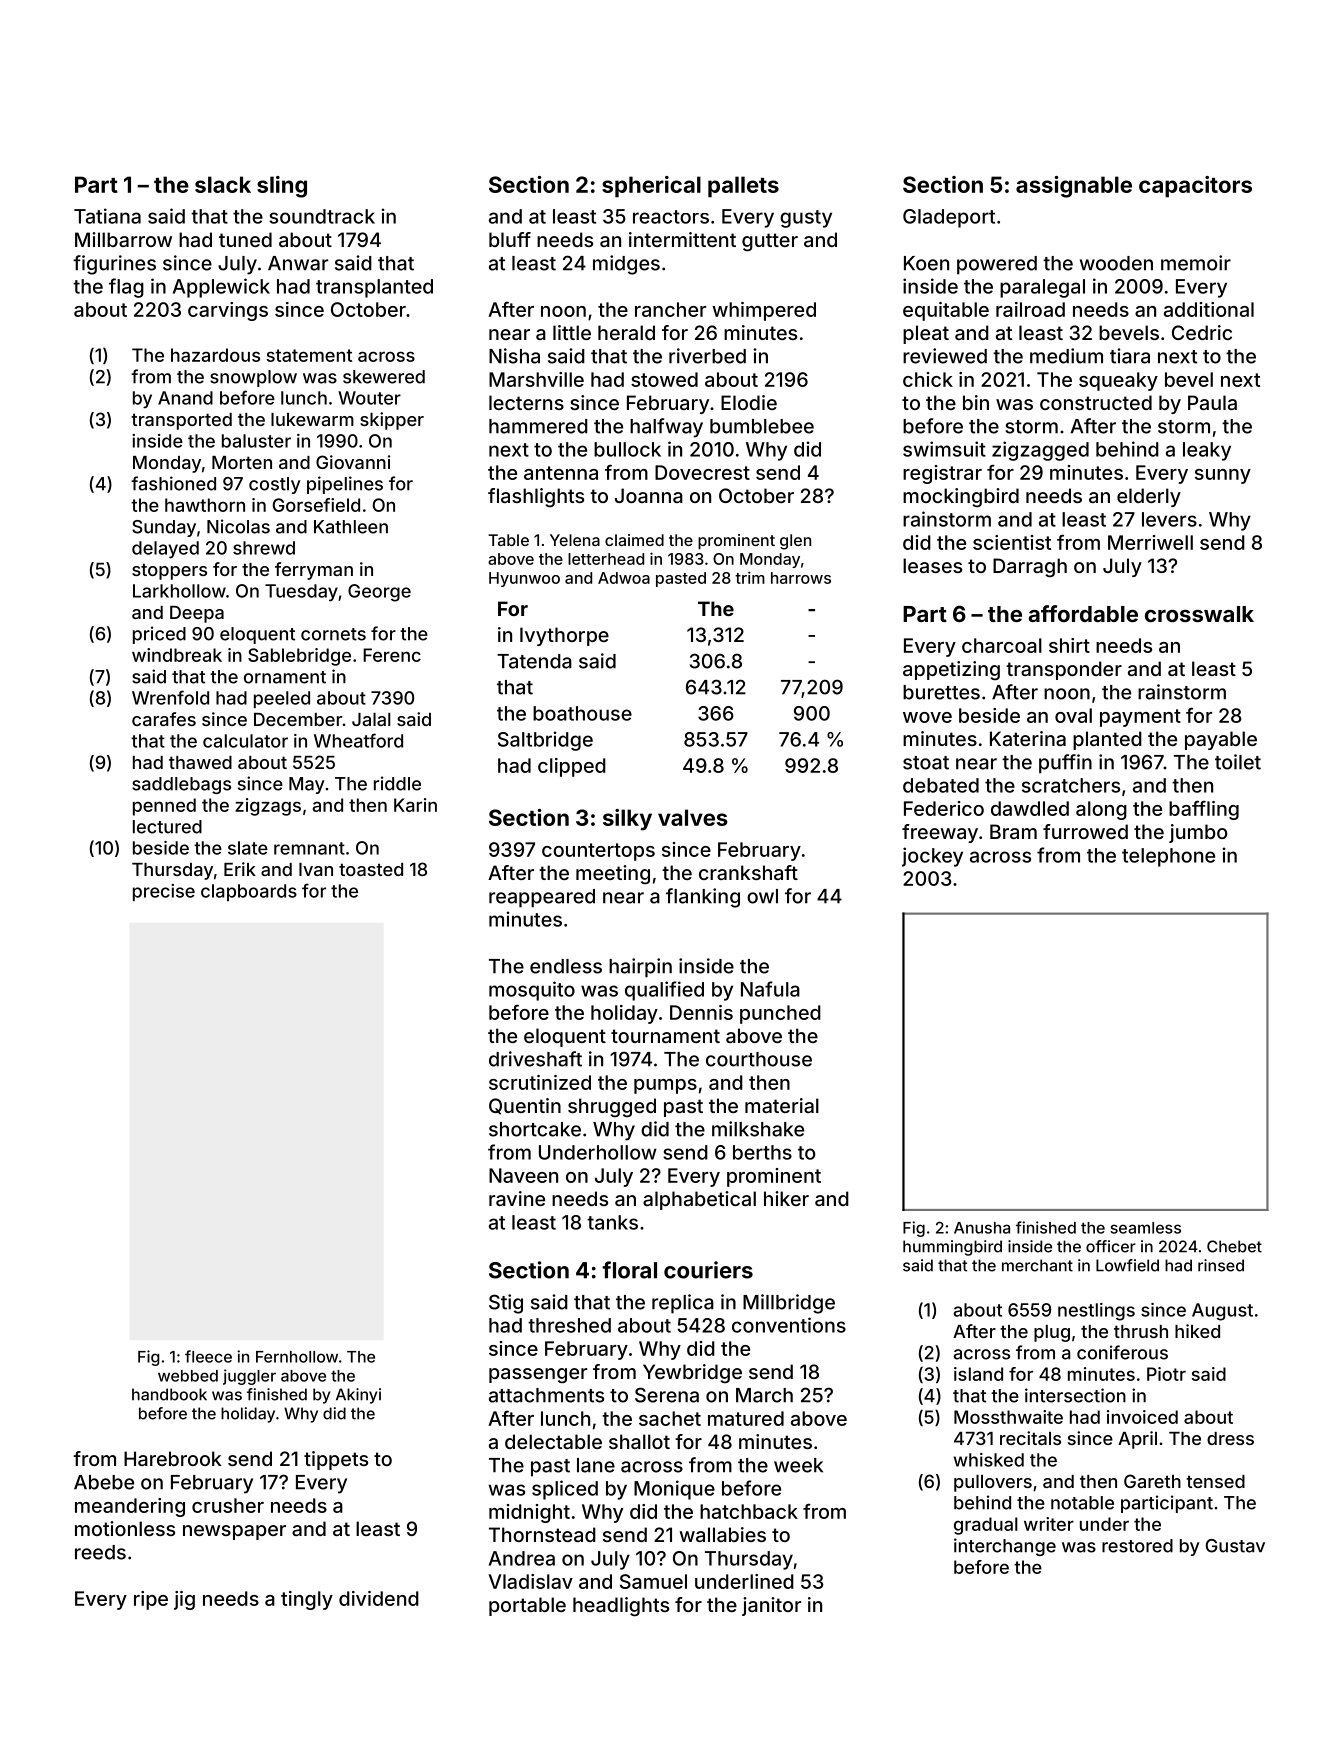  What do you see at coordinates (1150, 542) in the image?
I see `Merriwell` at bounding box center [1150, 542].
